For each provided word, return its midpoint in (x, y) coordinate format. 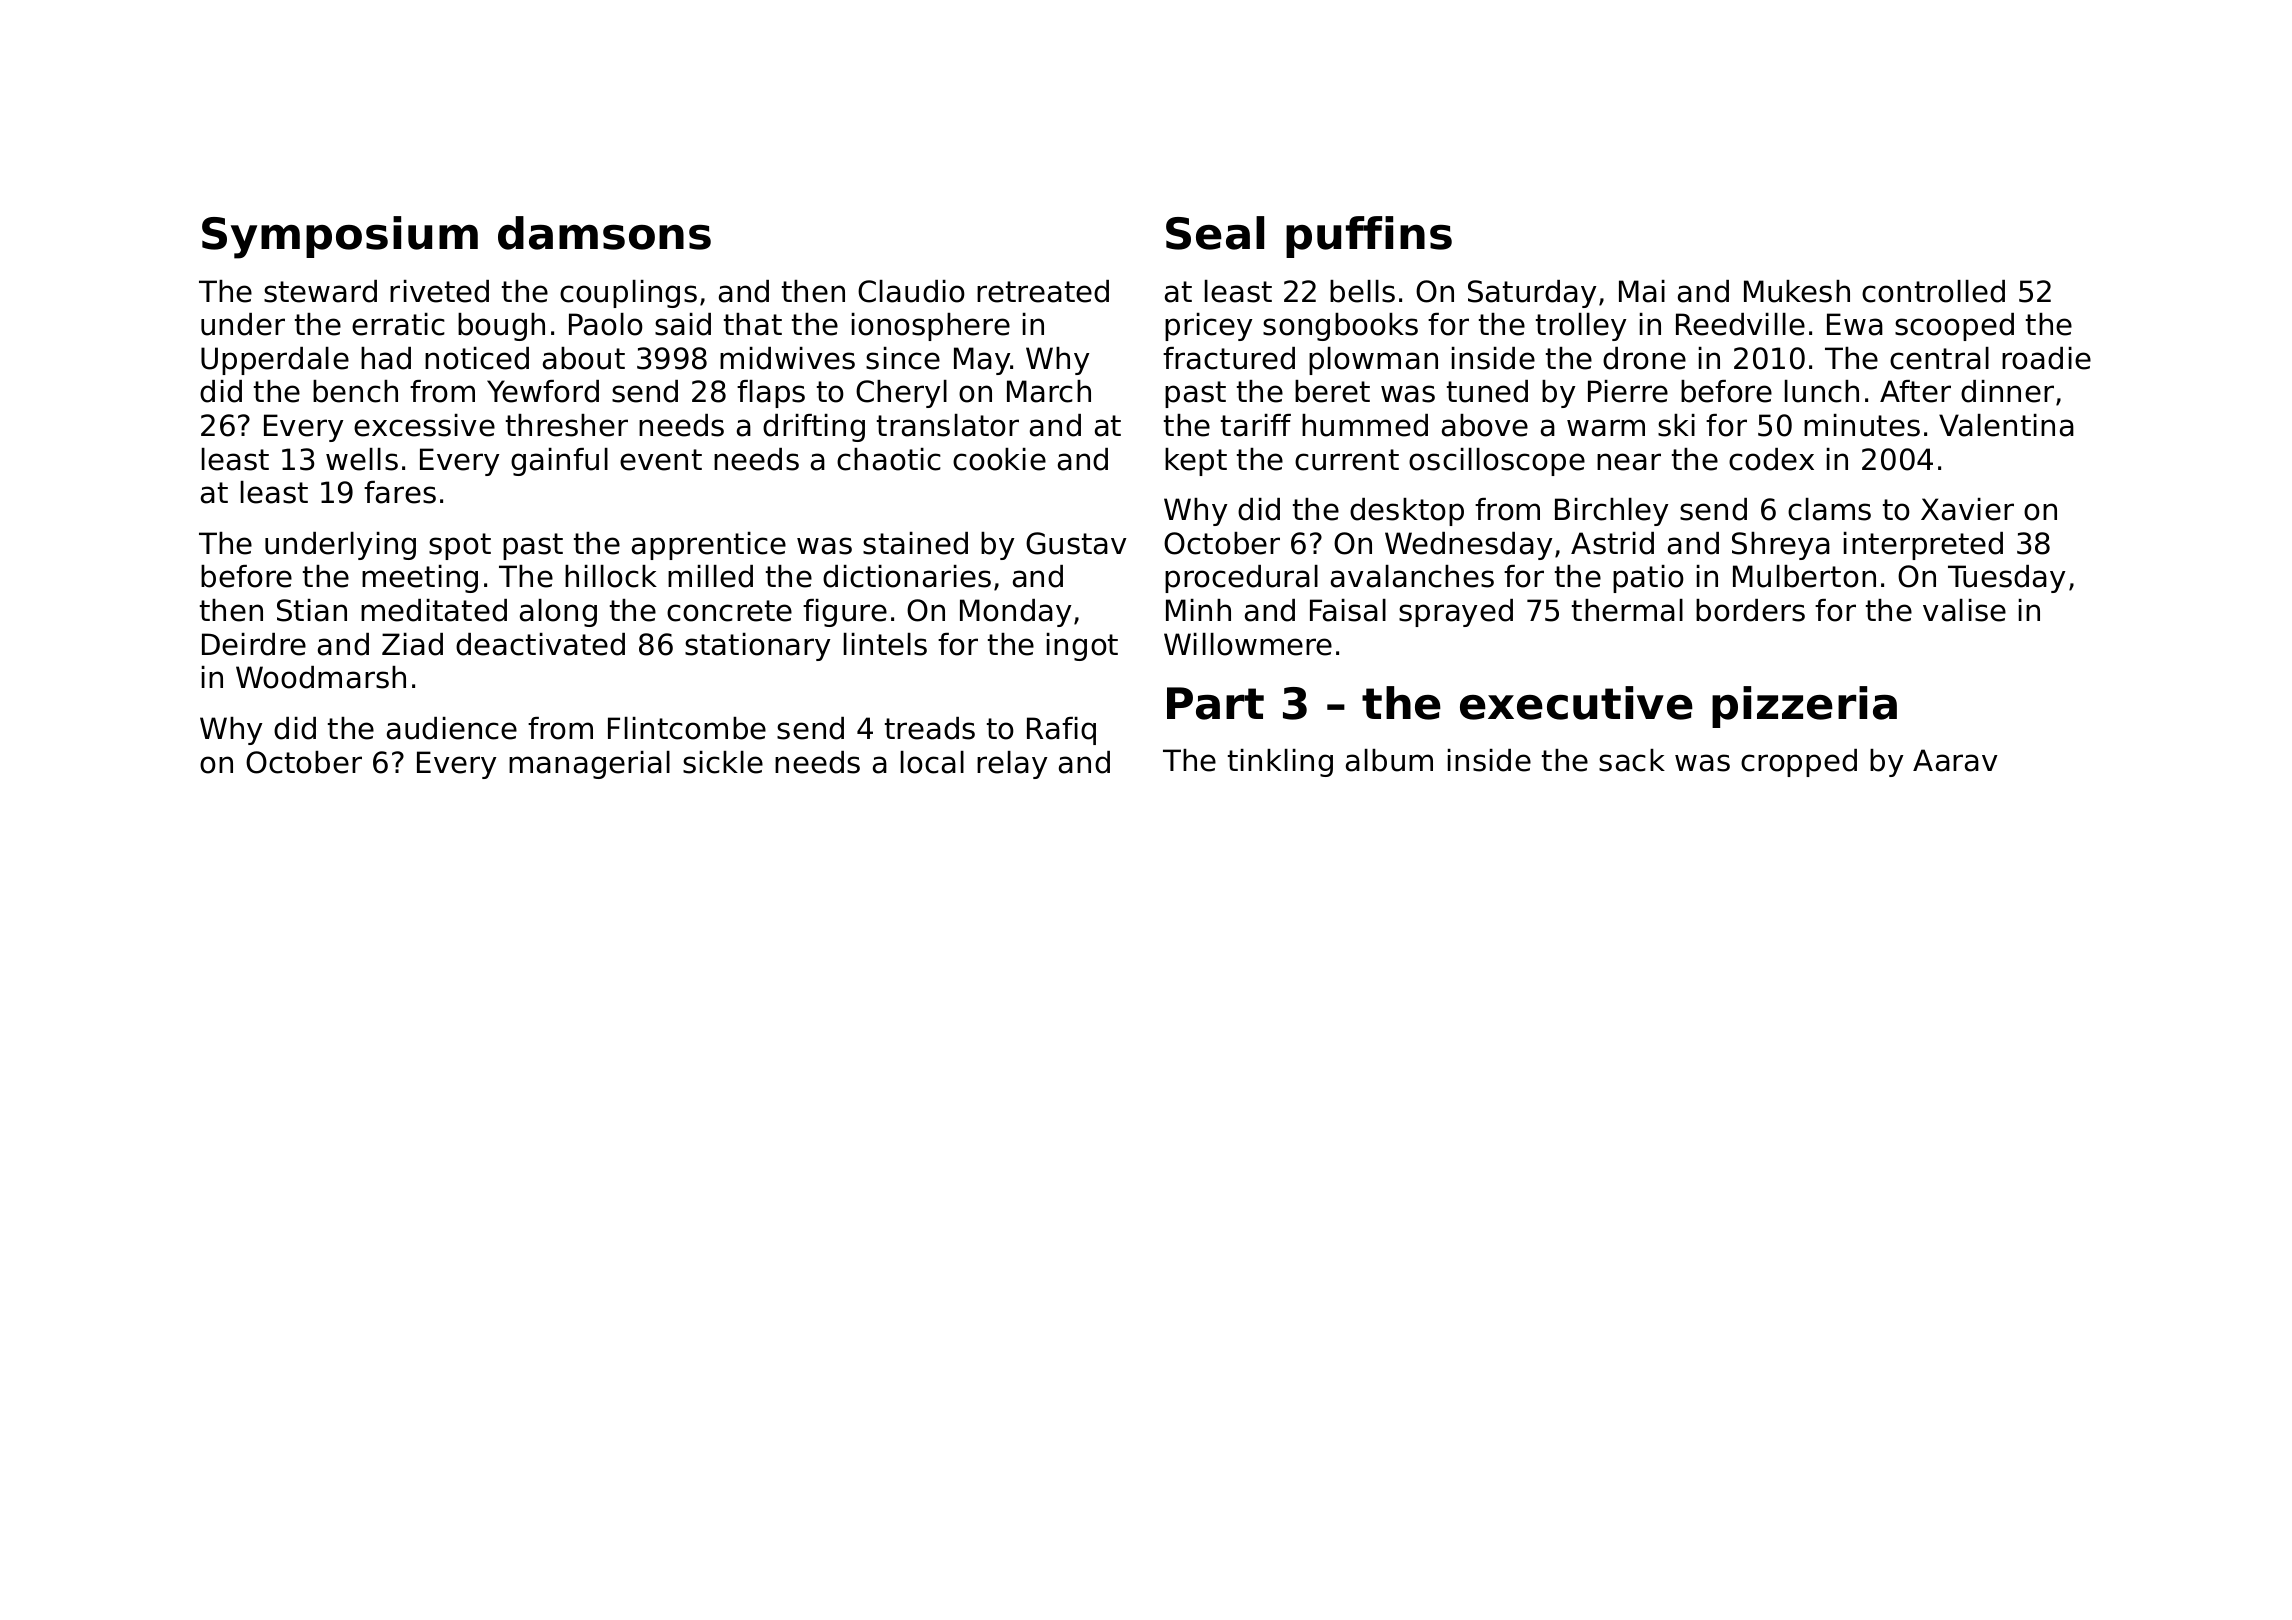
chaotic (889, 459)
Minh (1198, 610)
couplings (628, 294)
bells (1362, 291)
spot (460, 546)
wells (362, 459)
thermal (1627, 610)
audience (452, 728)
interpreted (1923, 546)
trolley (1581, 327)
